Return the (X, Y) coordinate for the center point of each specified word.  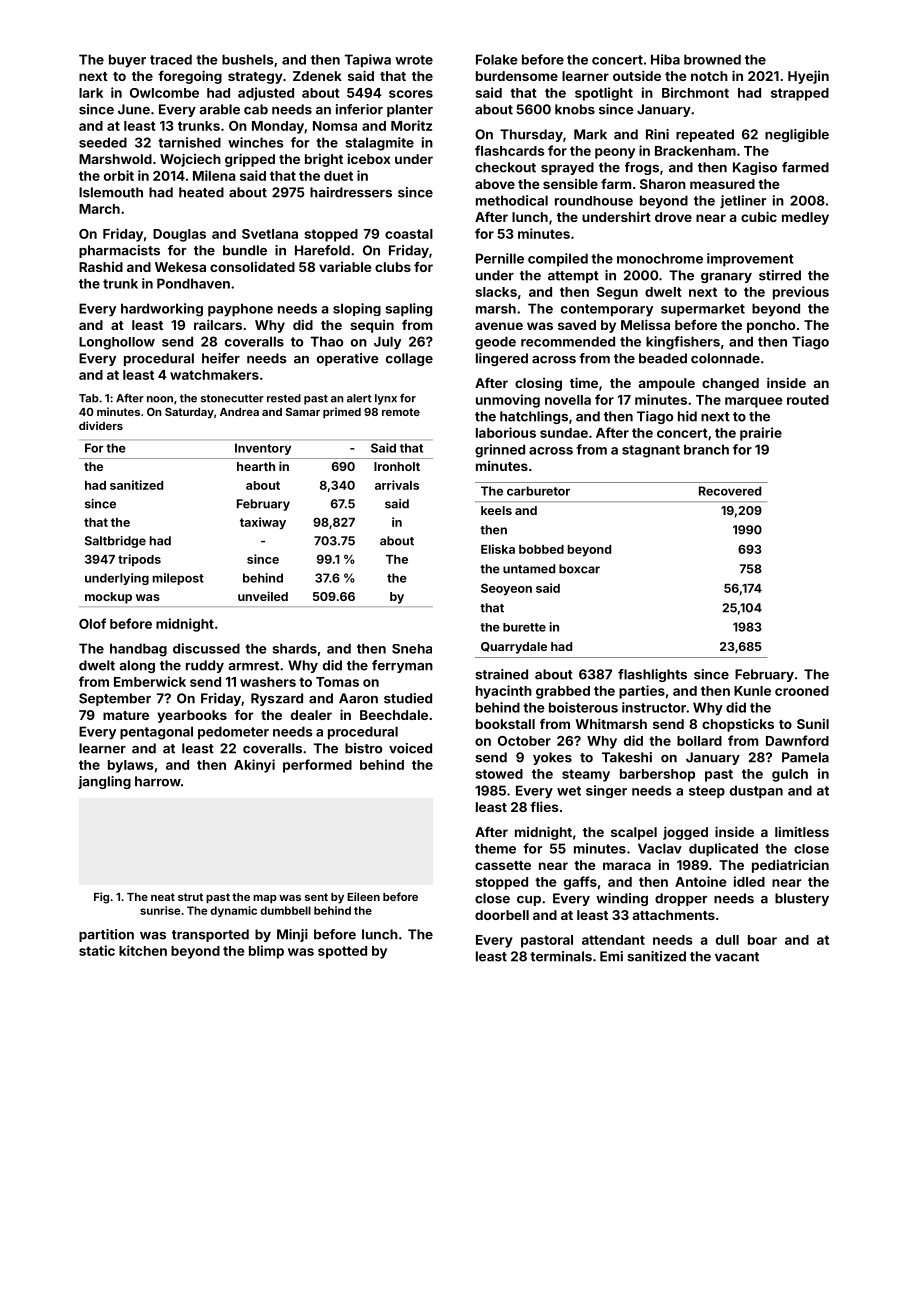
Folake (497, 59)
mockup (108, 598)
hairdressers (351, 192)
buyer (127, 61)
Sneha (412, 649)
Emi (611, 956)
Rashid (101, 267)
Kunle (752, 691)
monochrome (660, 258)
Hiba (665, 59)
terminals (561, 956)
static (97, 950)
